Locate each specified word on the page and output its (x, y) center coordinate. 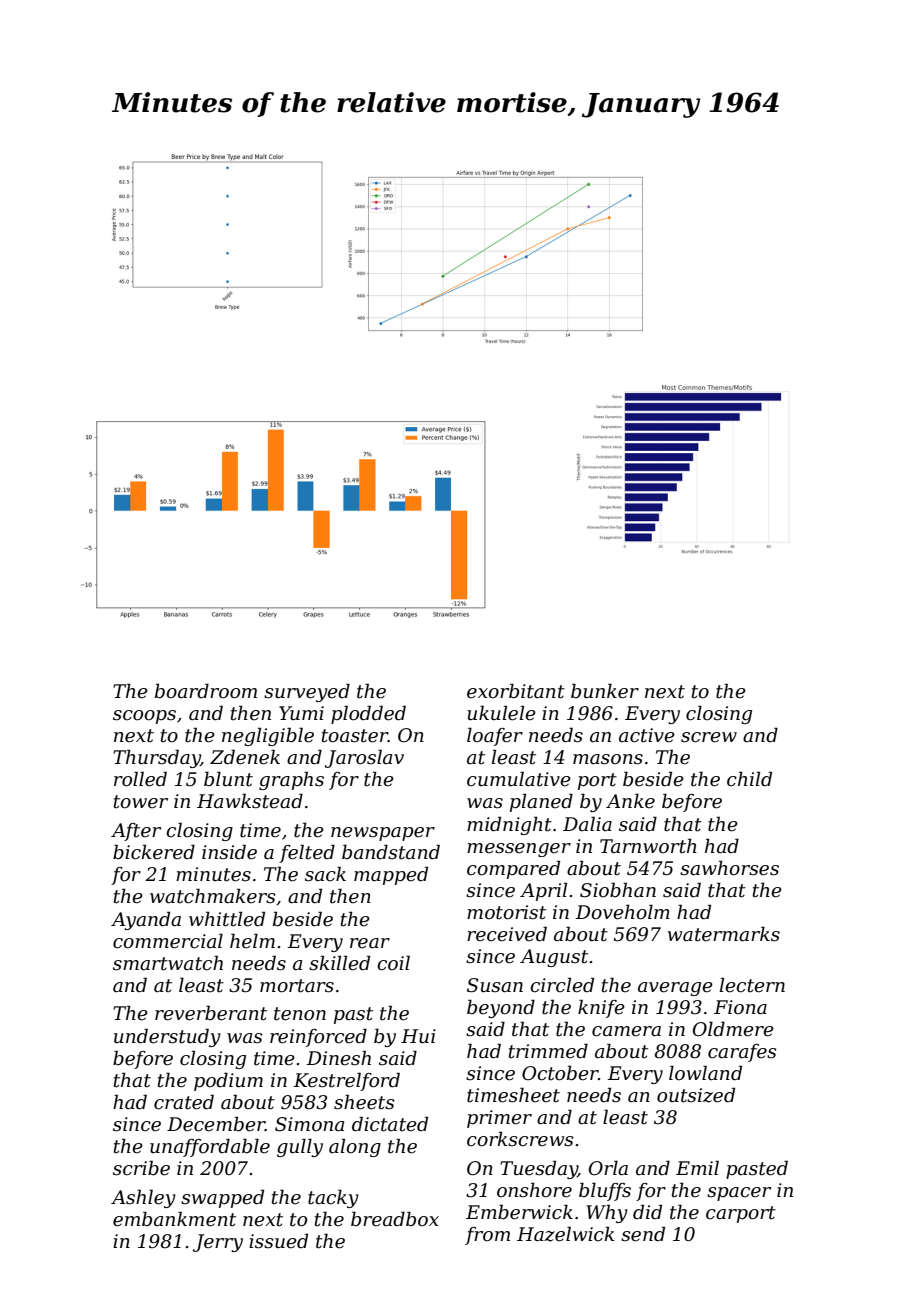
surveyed (307, 692)
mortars (297, 986)
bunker (605, 691)
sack (325, 874)
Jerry (218, 1243)
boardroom (206, 691)
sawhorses (729, 868)
